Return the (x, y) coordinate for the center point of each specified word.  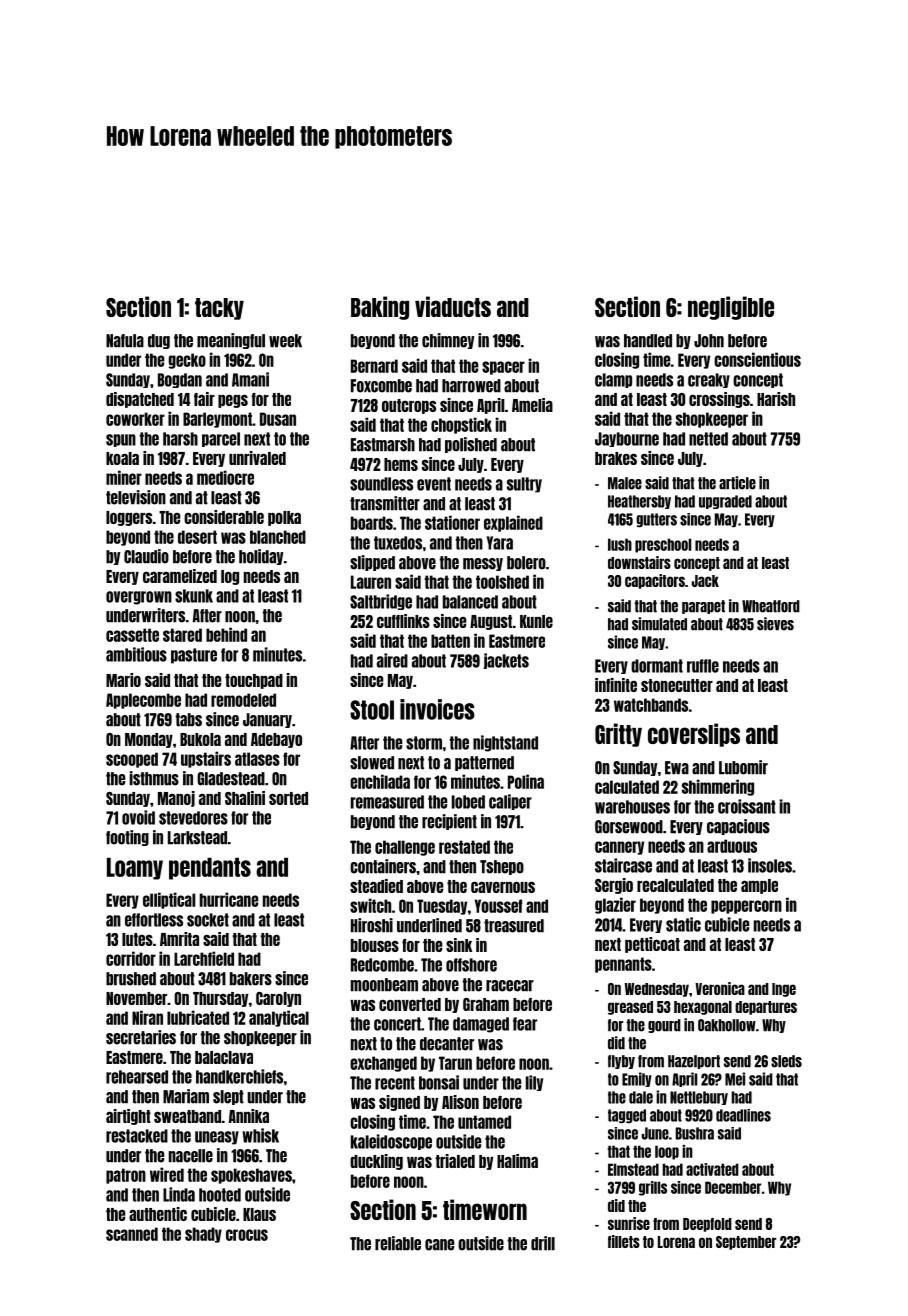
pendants (210, 869)
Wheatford (771, 606)
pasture (194, 656)
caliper (510, 802)
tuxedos (398, 543)
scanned (132, 1234)
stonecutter (677, 685)
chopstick (461, 425)
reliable (398, 1243)
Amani (250, 379)
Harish (776, 399)
